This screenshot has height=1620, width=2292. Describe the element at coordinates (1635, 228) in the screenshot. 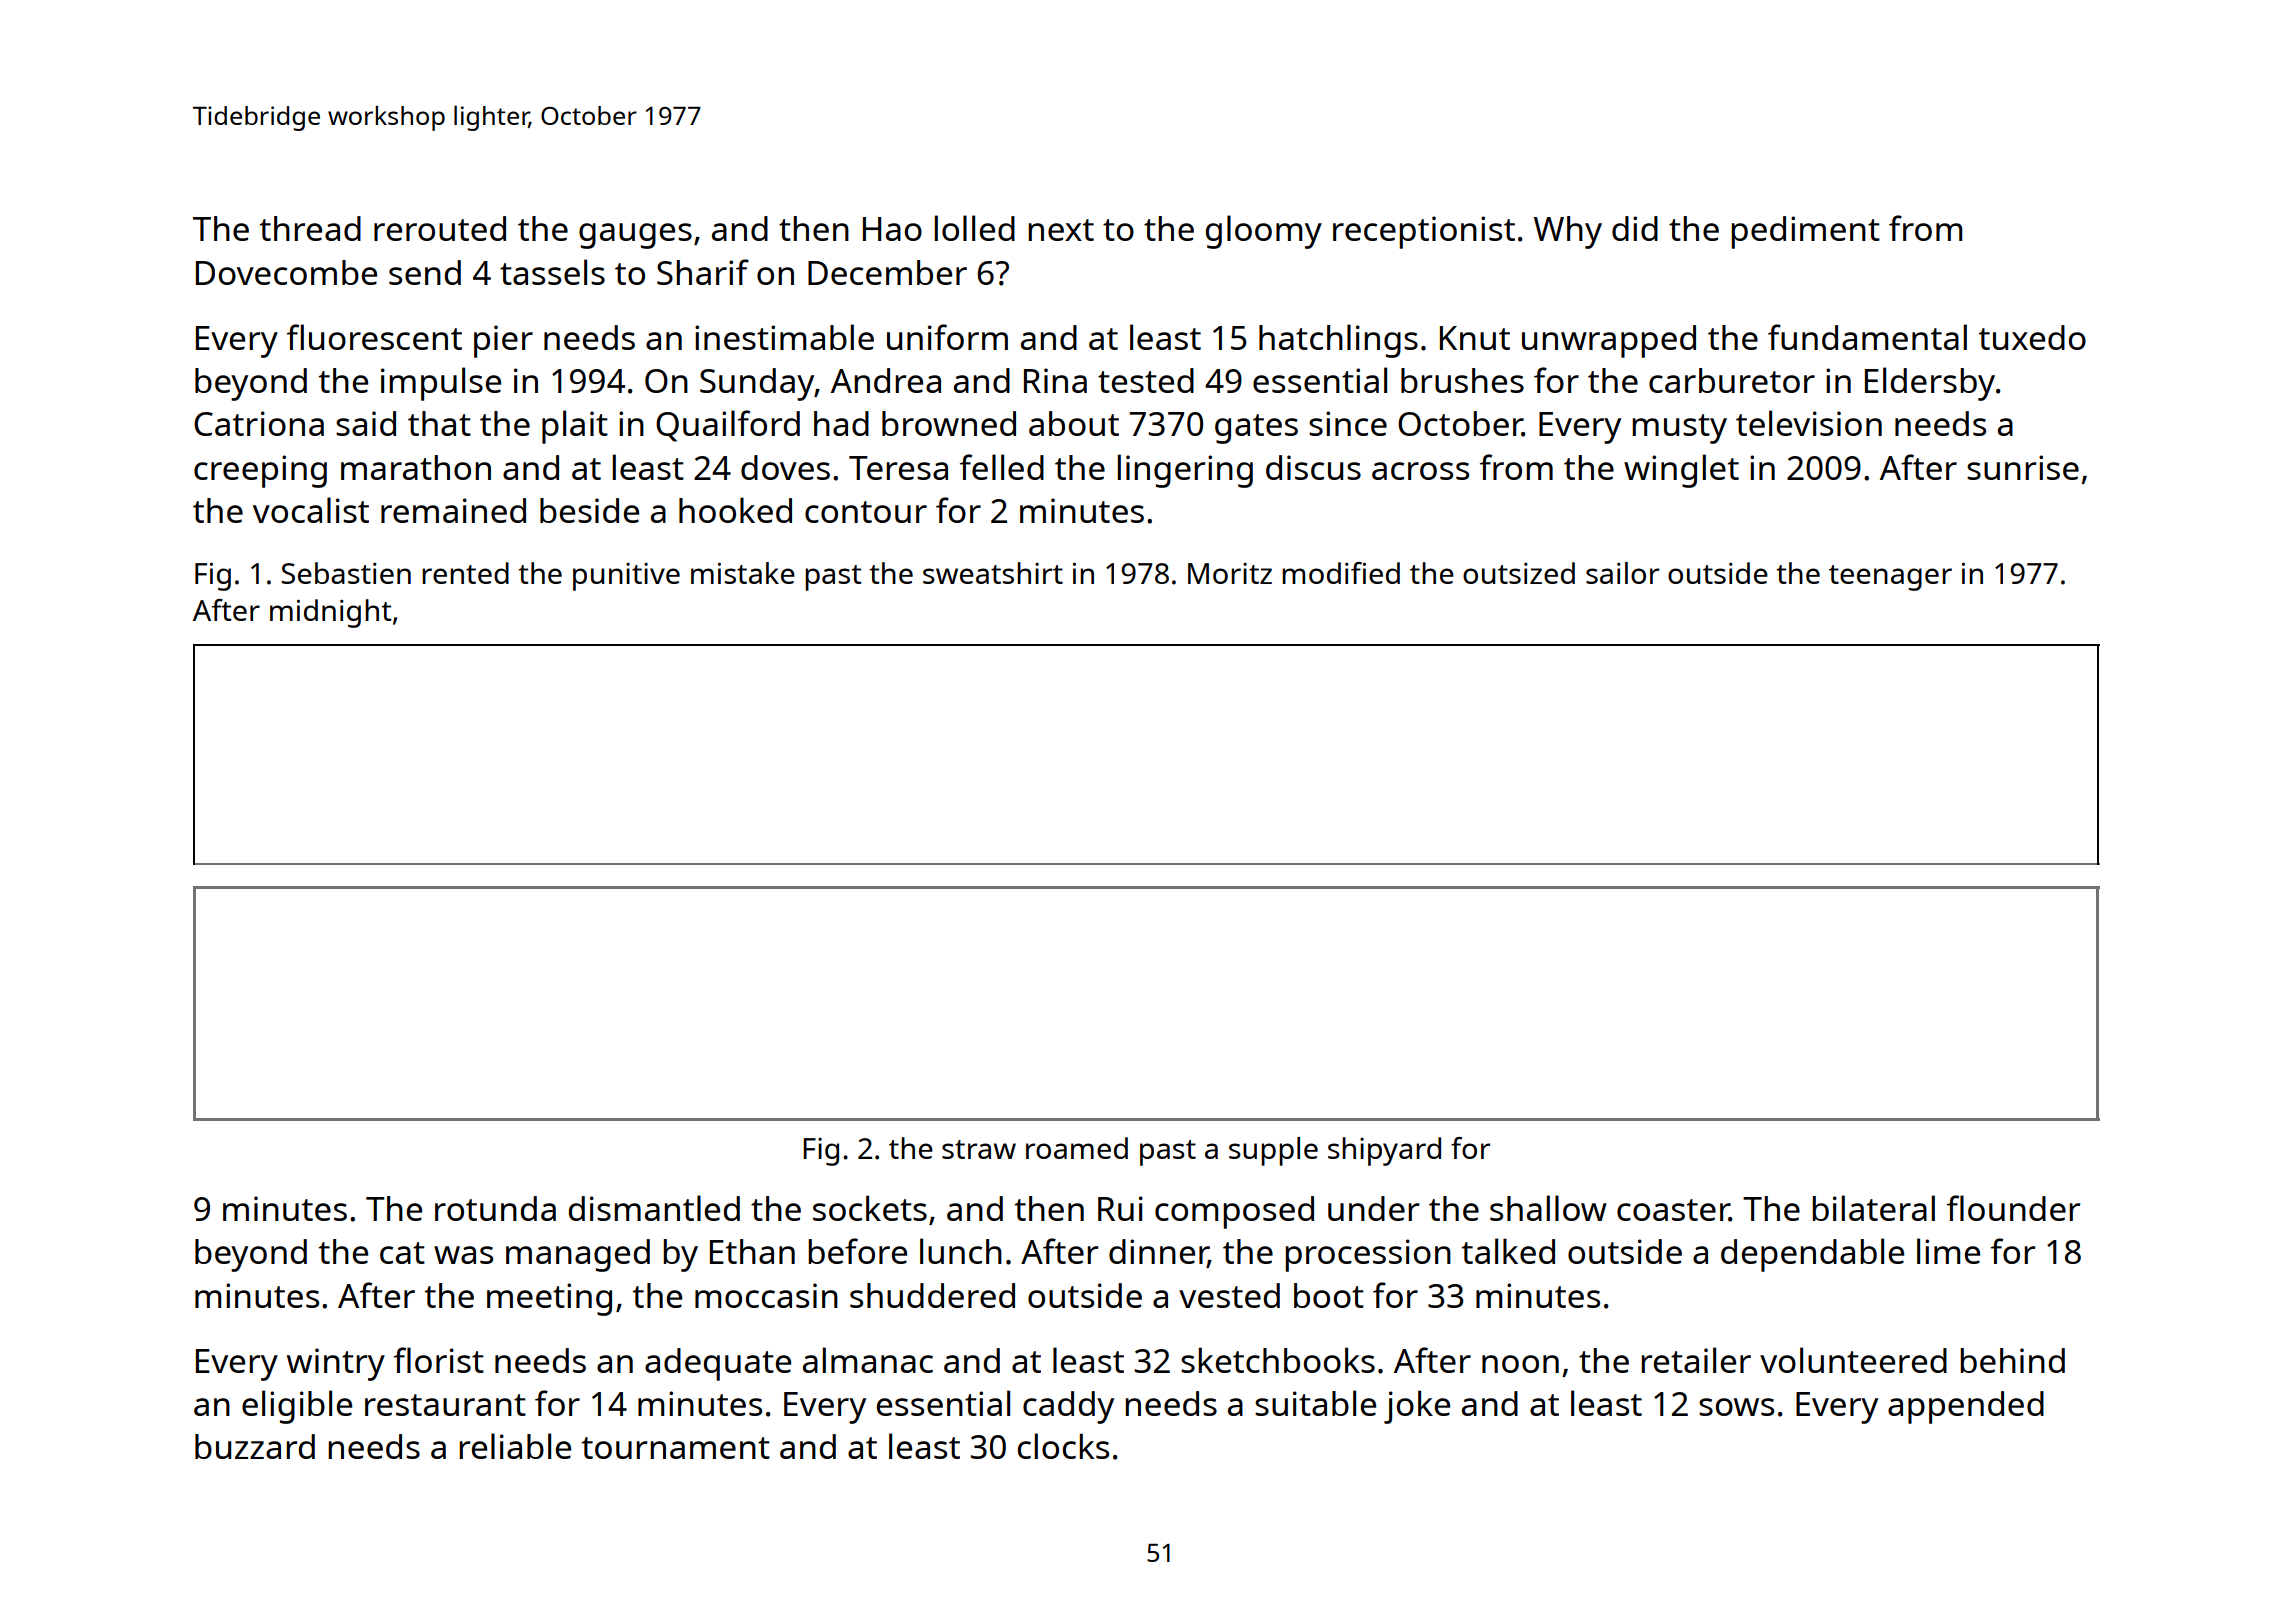

I see `did` at that location.
